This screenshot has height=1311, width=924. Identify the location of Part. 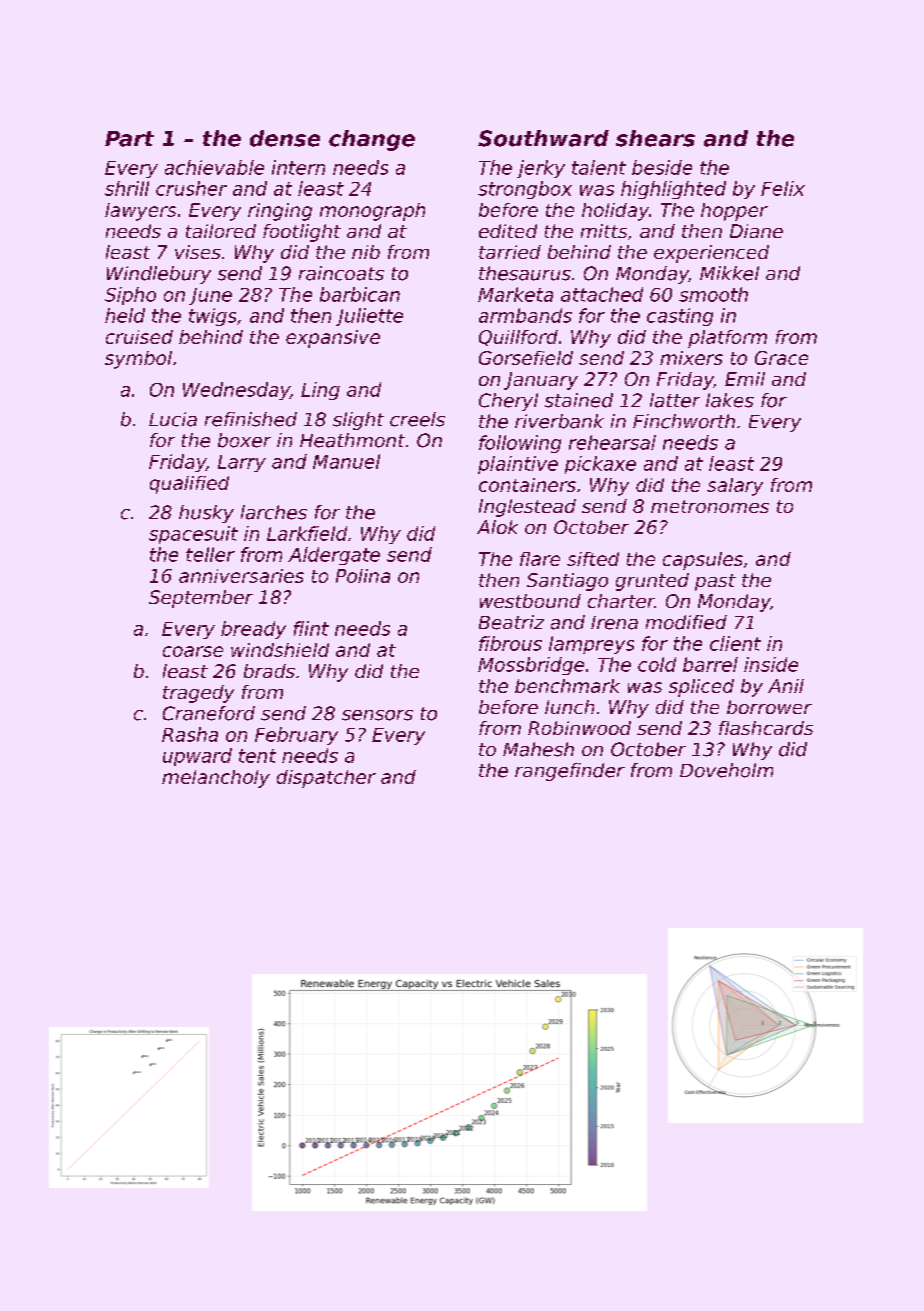
(129, 139).
